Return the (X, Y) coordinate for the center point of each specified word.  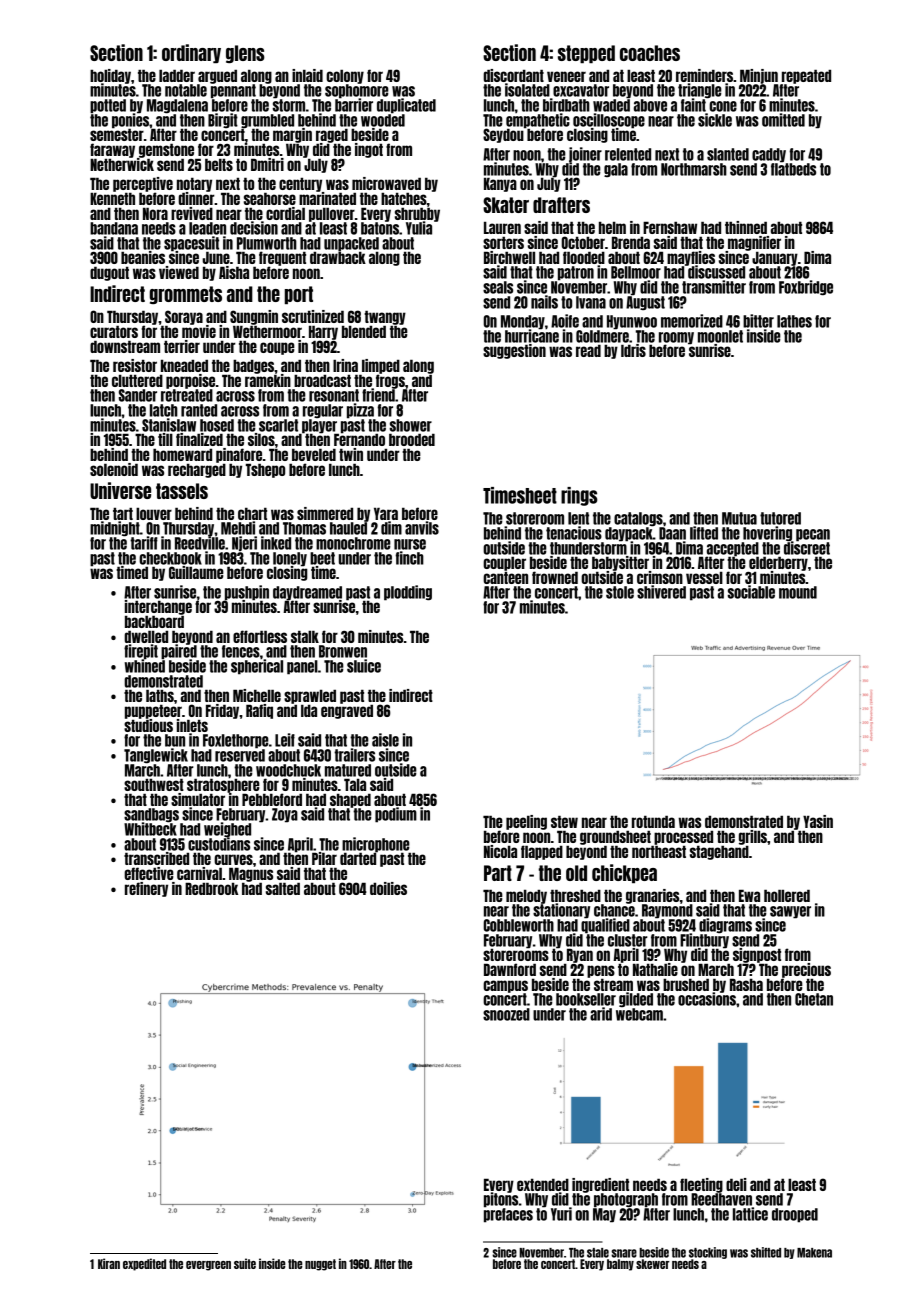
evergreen (208, 1266)
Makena (814, 1253)
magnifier (754, 243)
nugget (320, 1265)
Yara (386, 513)
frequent (282, 258)
